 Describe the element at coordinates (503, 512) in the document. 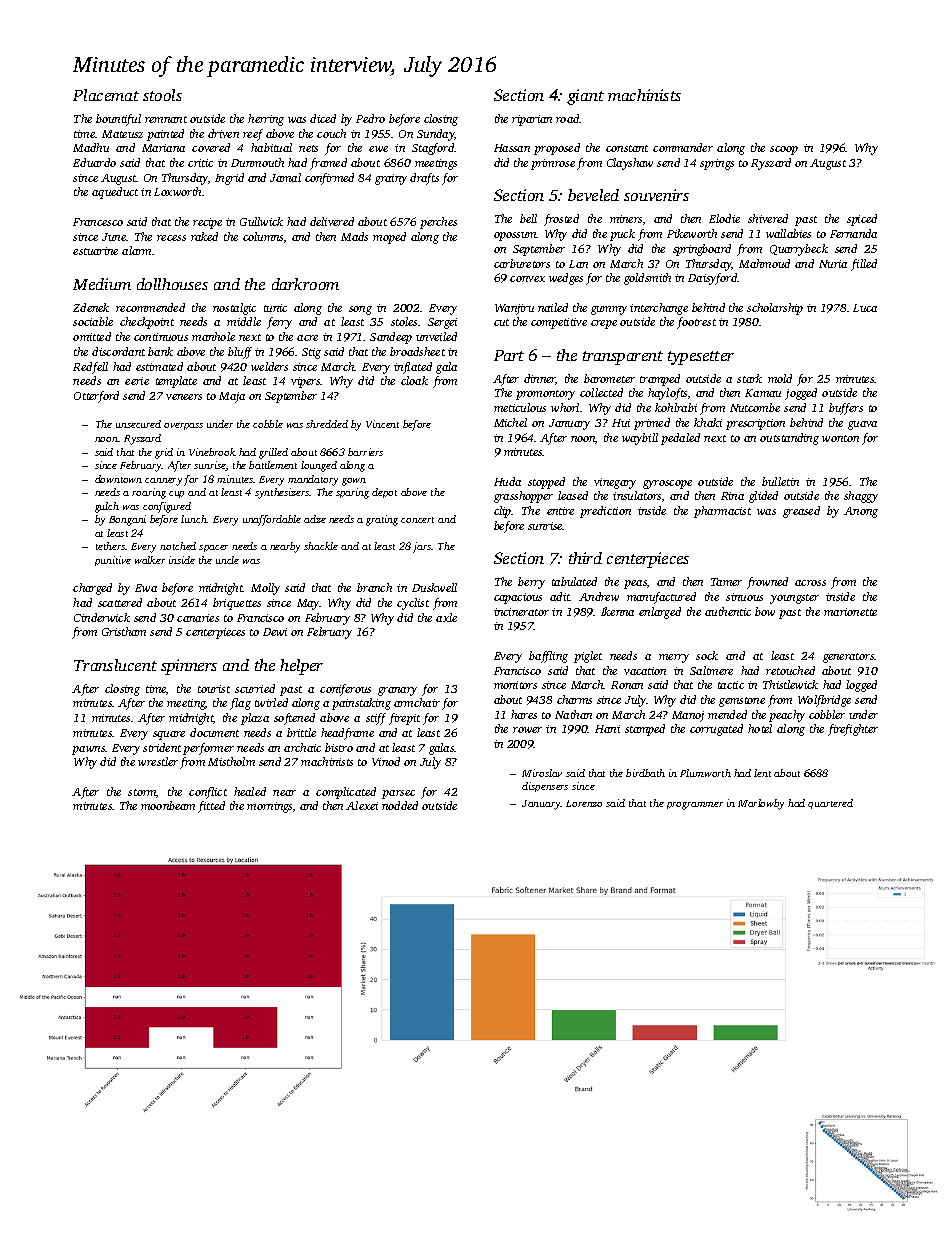

I see `clip` at that location.
